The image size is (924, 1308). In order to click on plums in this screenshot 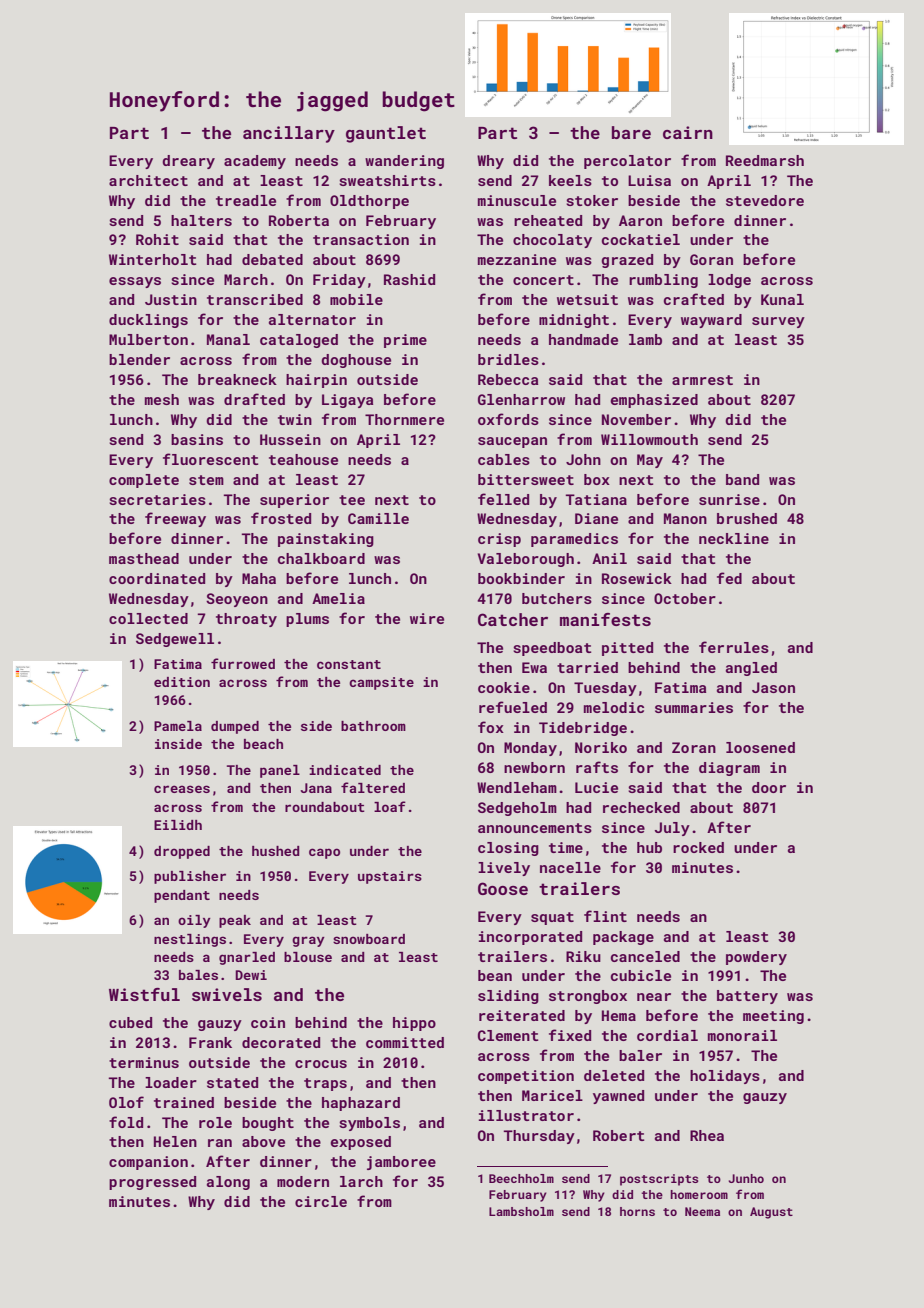, I will do `click(307, 620)`.
